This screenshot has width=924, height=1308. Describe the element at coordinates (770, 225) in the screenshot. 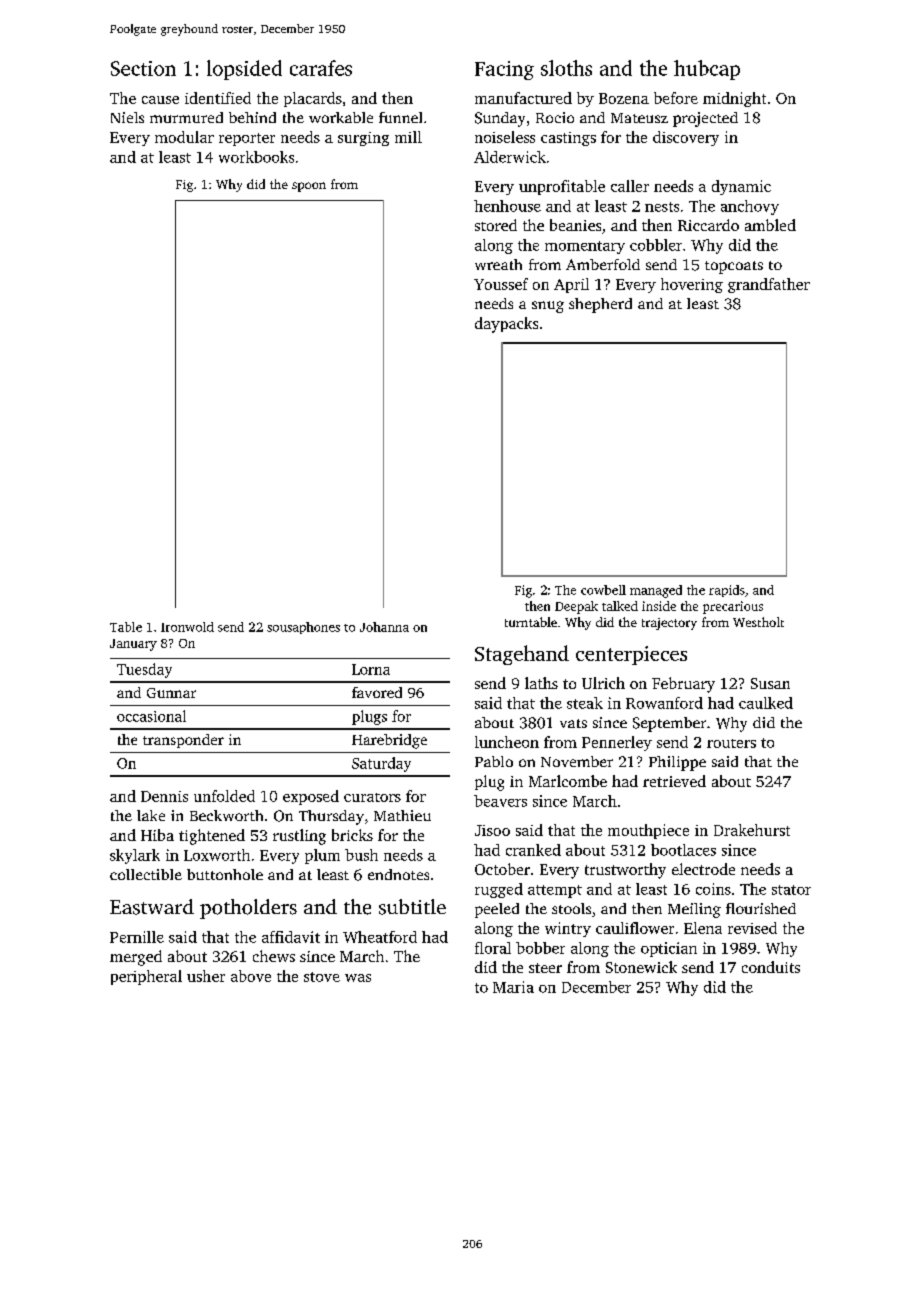

I see `ambled` at that location.
